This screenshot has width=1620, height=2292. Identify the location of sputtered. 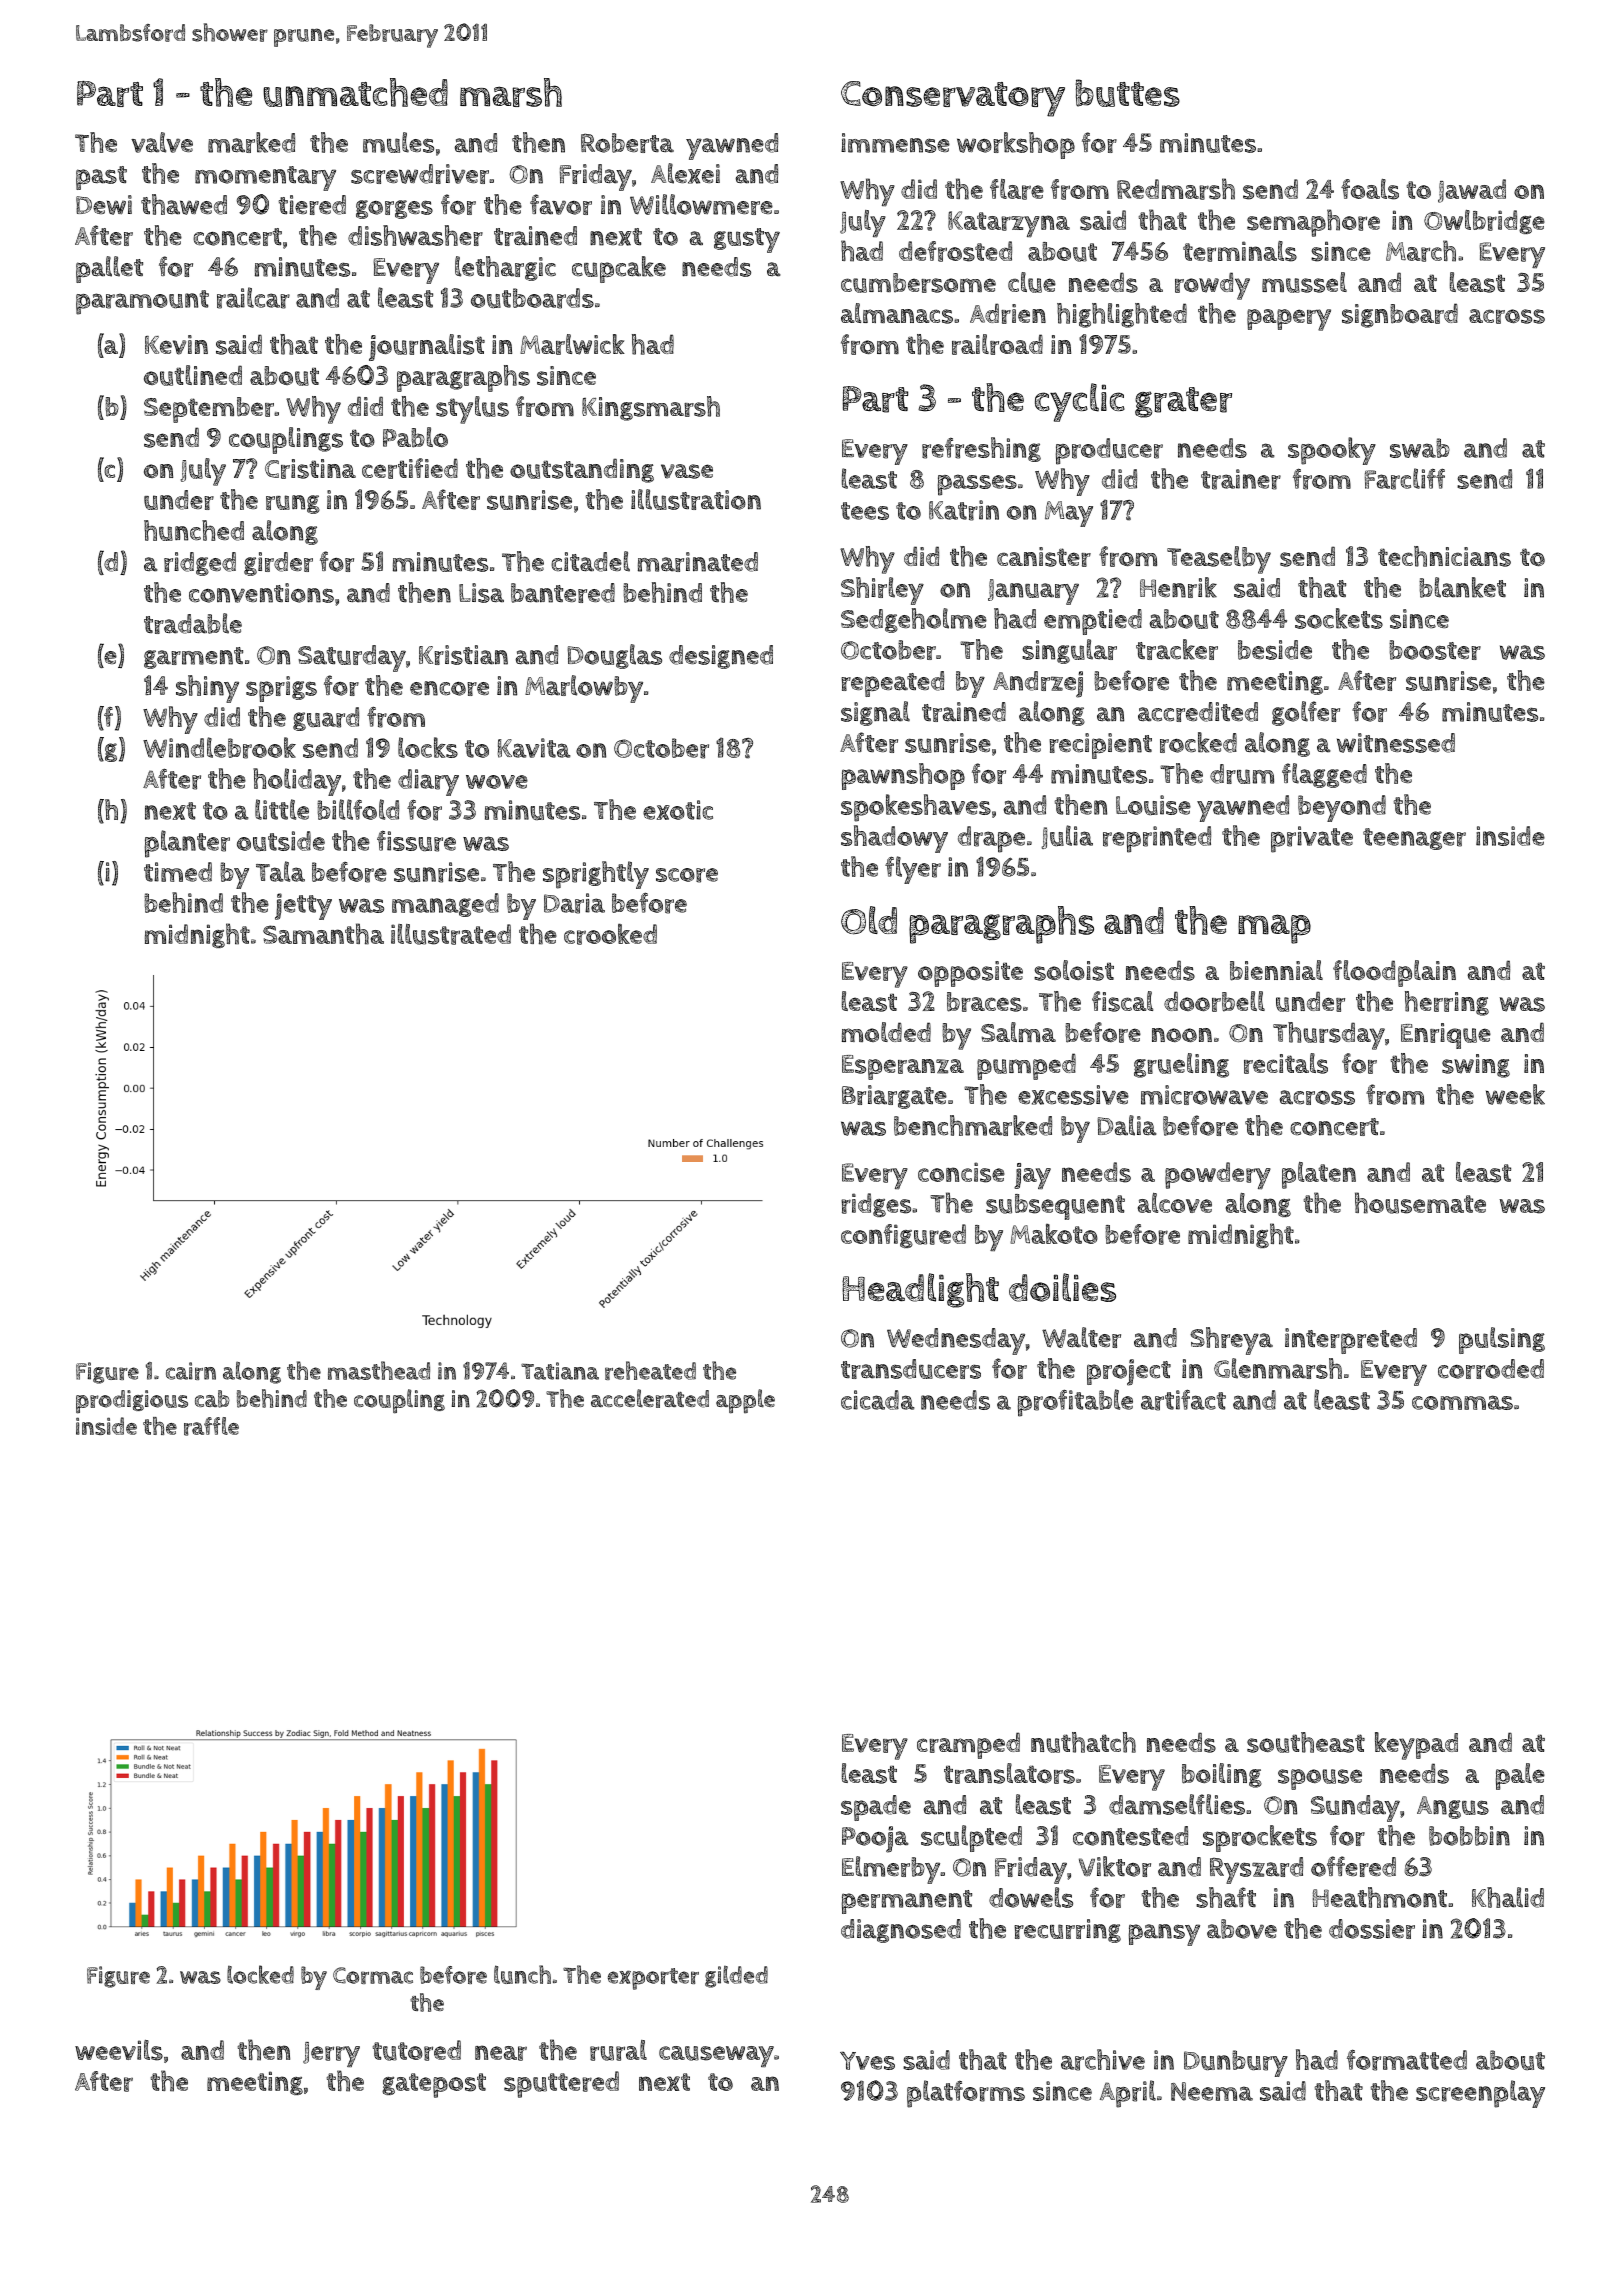
(561, 2084).
